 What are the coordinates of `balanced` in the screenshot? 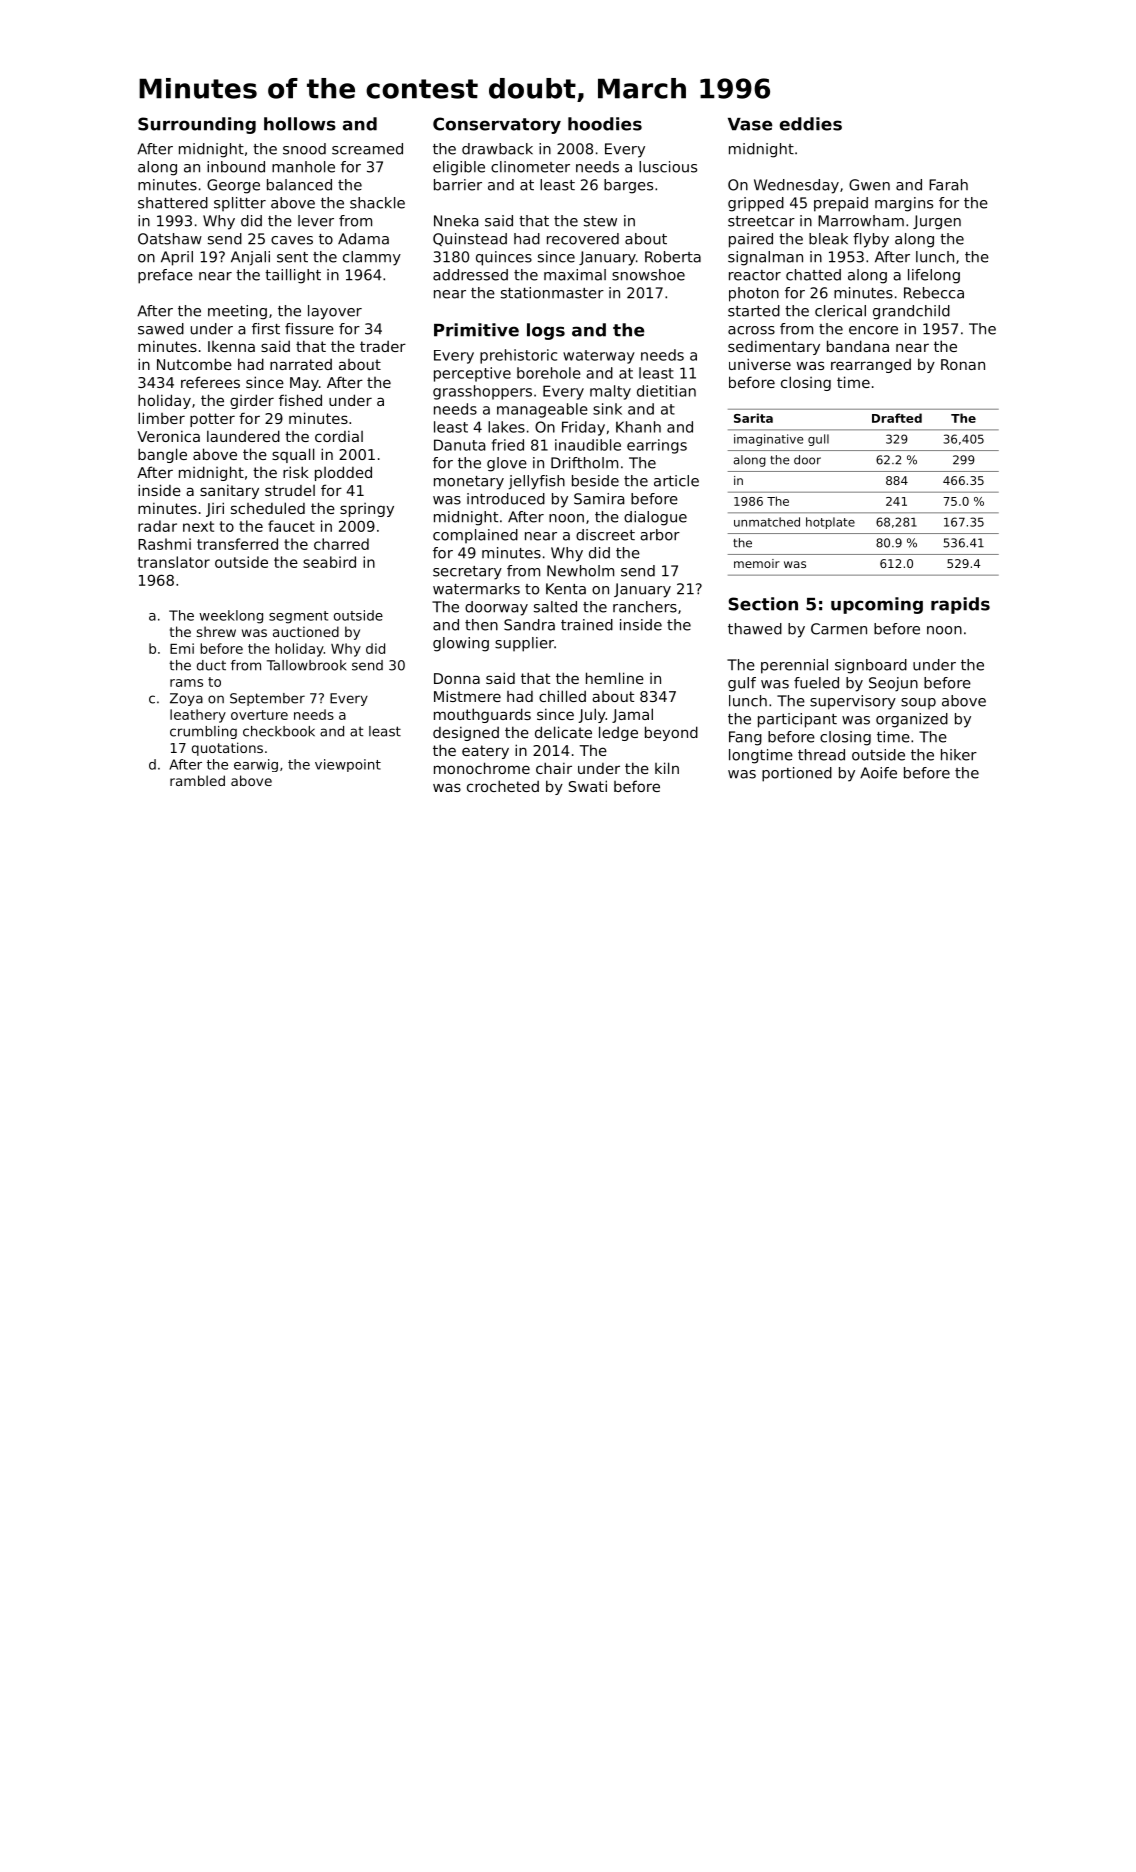 It's located at (299, 185).
